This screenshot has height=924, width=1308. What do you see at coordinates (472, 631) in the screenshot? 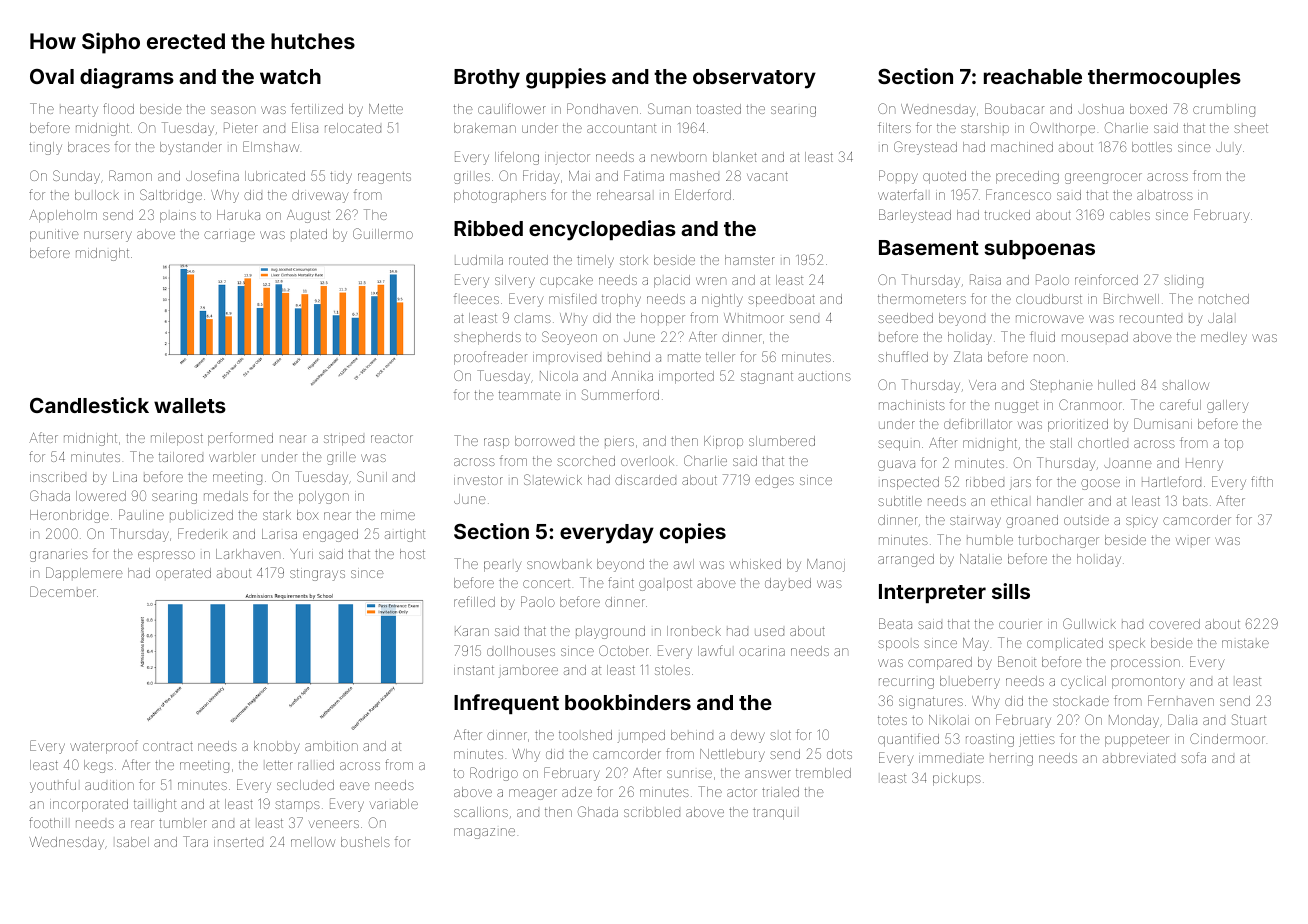
I see `Karan` at bounding box center [472, 631].
